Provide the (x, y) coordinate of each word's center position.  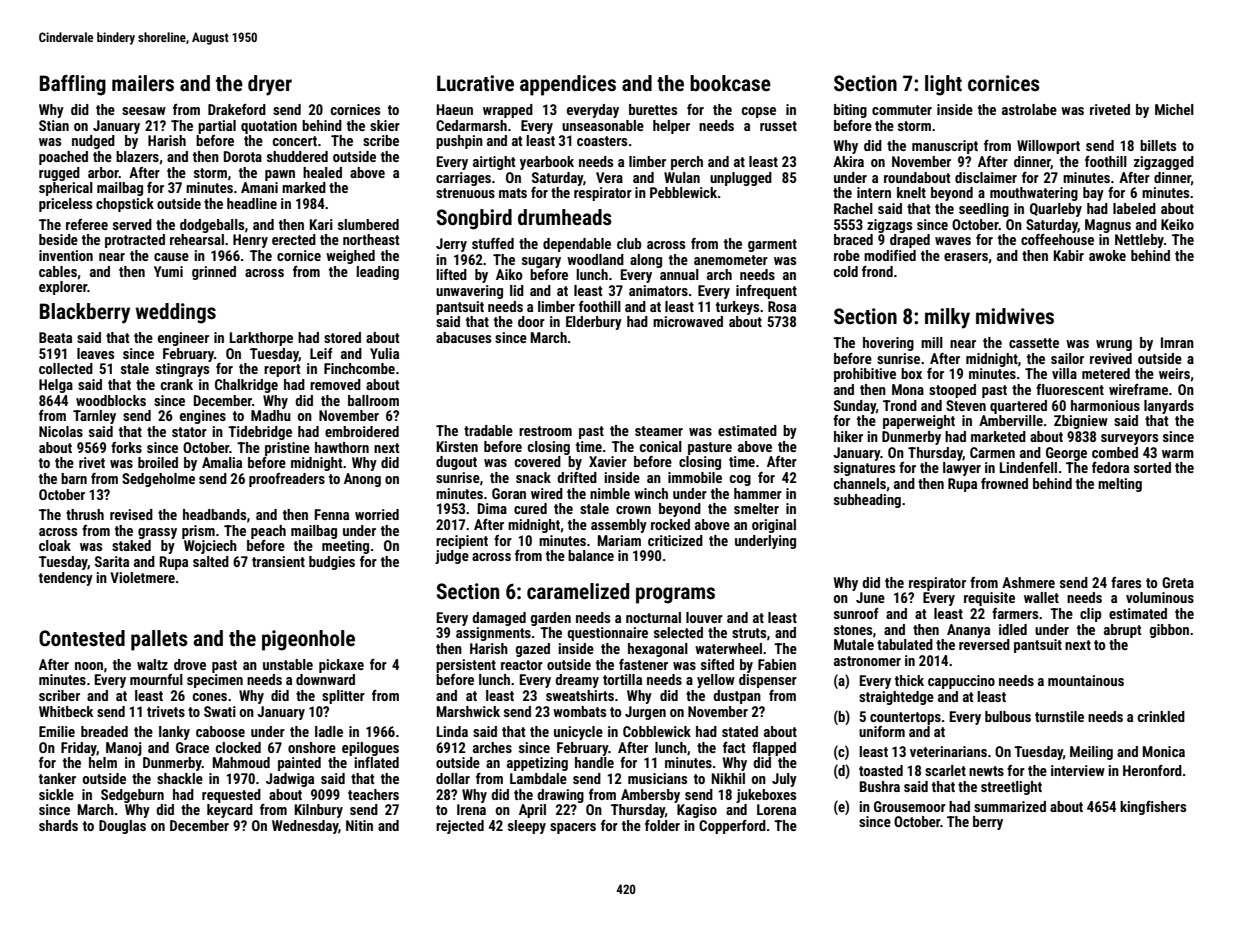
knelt (911, 192)
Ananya (968, 631)
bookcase (730, 83)
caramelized (578, 591)
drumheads (565, 217)
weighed (350, 257)
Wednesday (305, 827)
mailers (143, 83)
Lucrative (475, 83)
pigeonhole (308, 640)
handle (594, 762)
